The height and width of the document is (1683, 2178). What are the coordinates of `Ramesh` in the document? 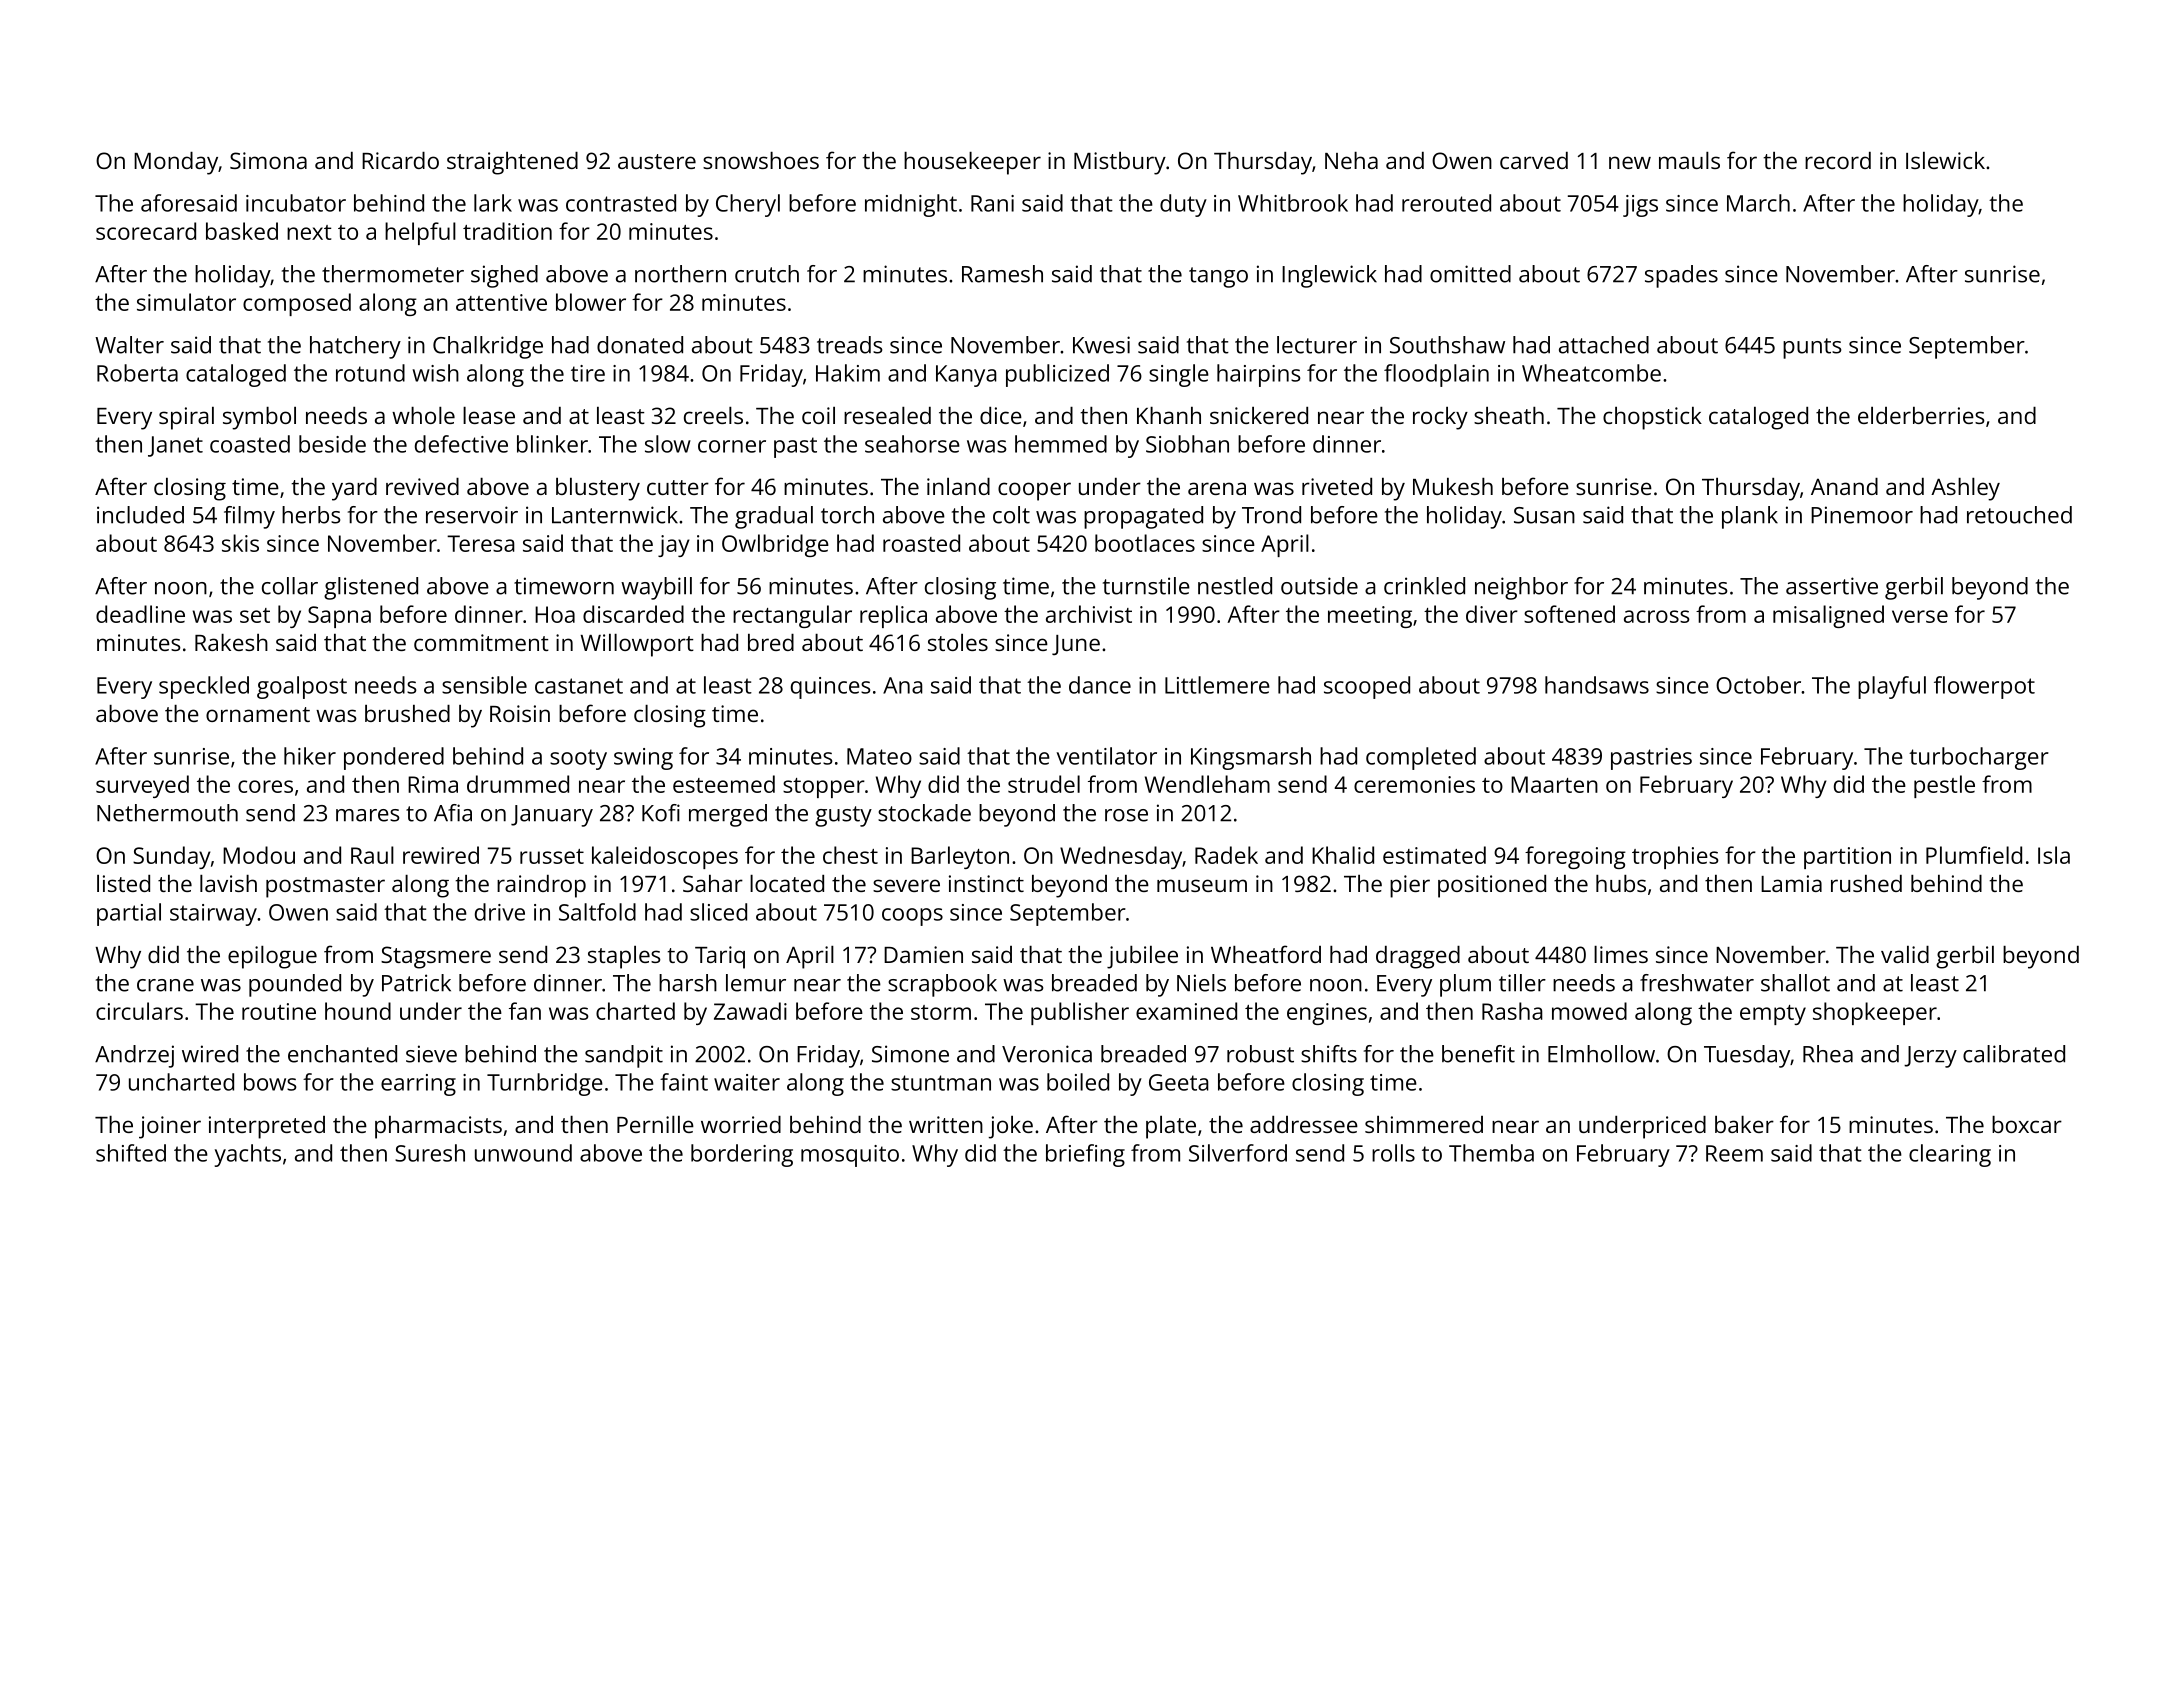 It's located at (1002, 274).
